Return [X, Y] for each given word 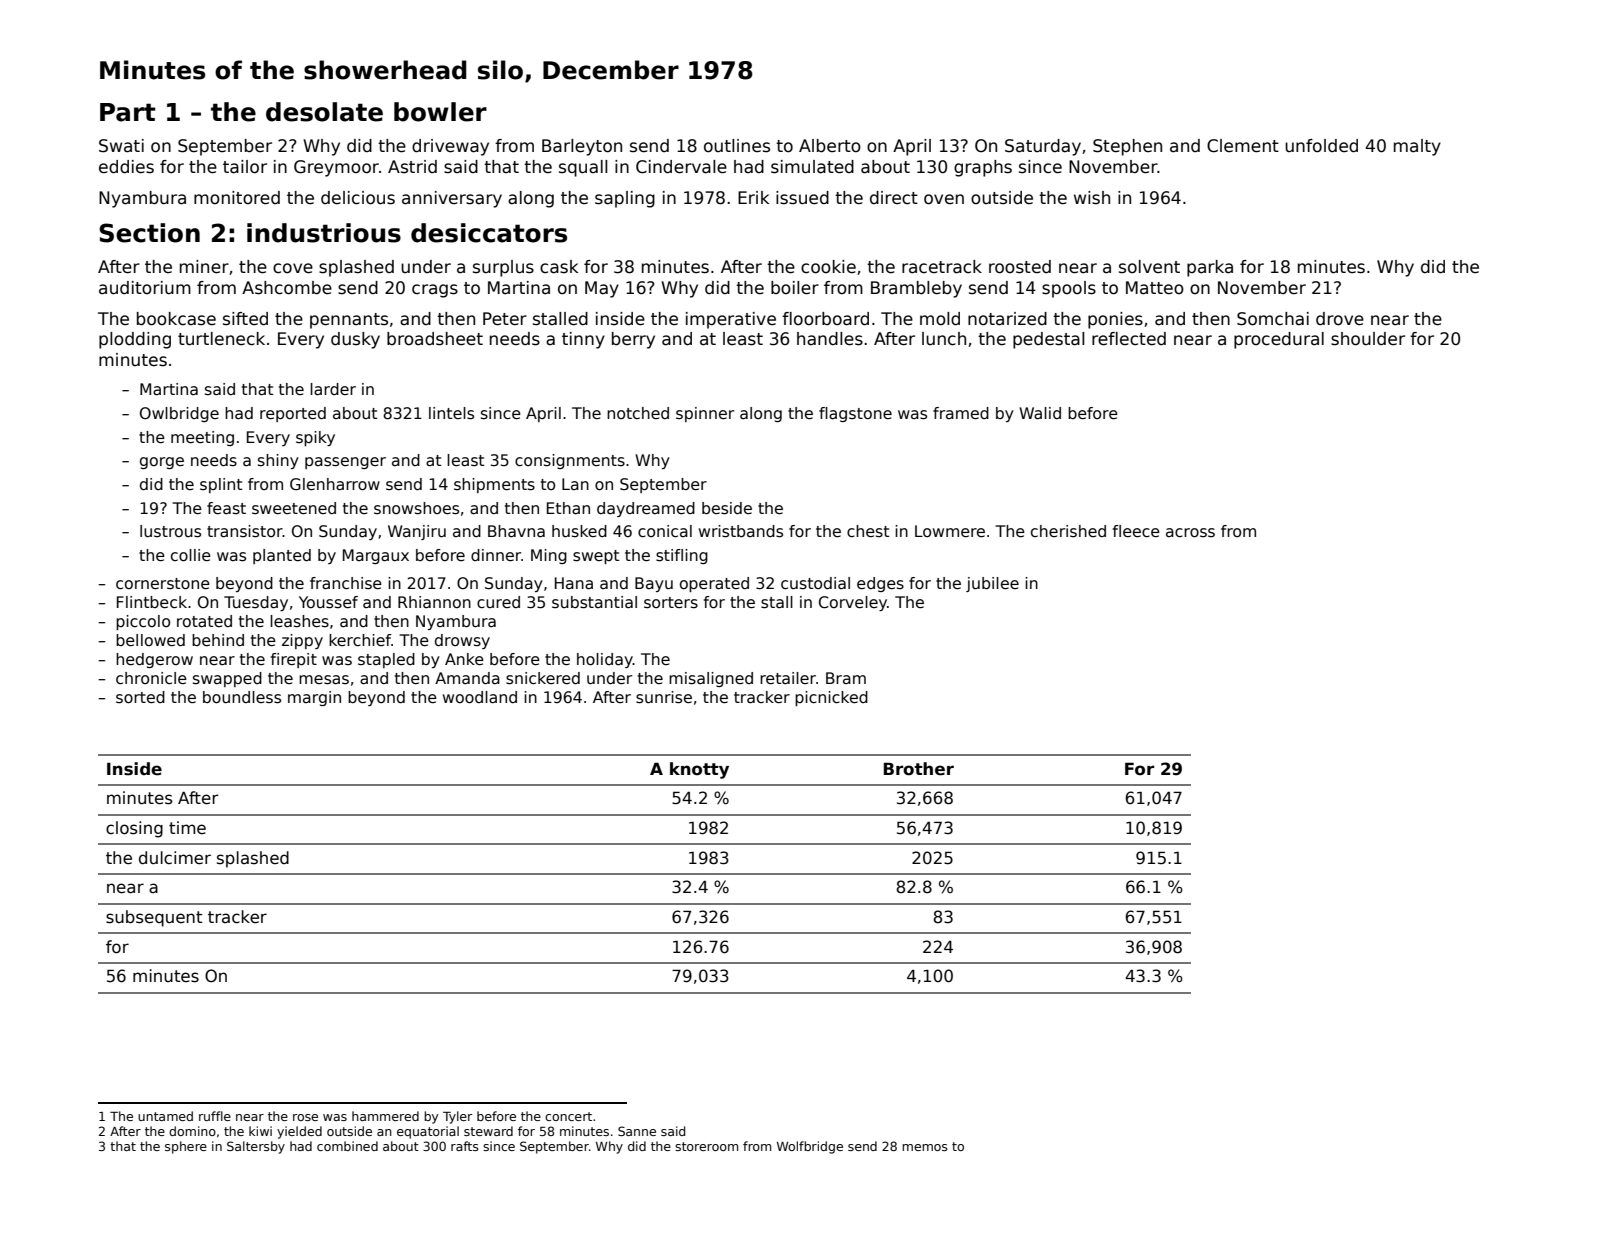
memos [925, 1147]
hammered [385, 1116]
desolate [324, 112]
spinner [705, 414]
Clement [1243, 146]
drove [1340, 319]
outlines [737, 146]
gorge [162, 463]
